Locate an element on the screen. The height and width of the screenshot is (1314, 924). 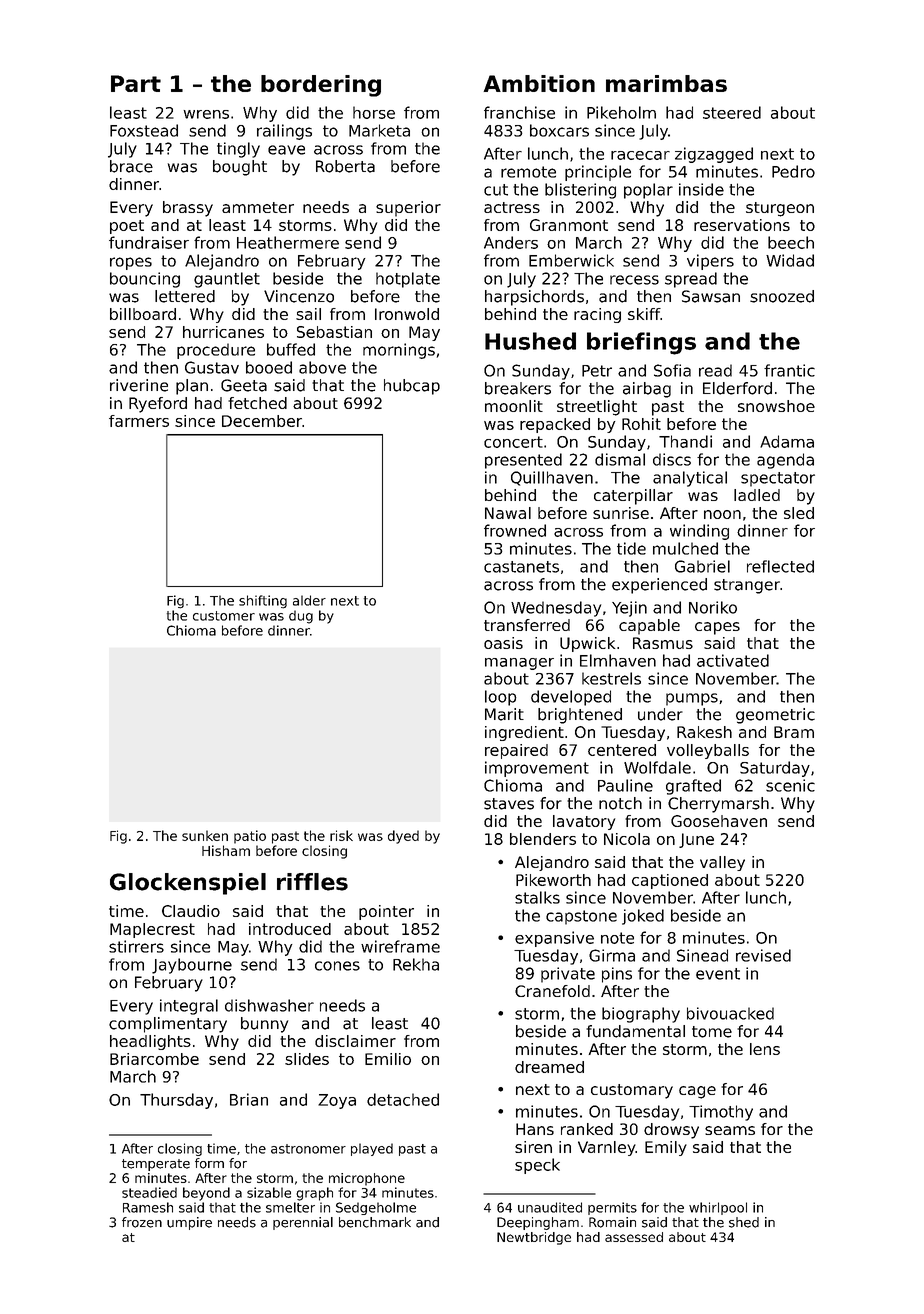
detached is located at coordinates (403, 1099).
